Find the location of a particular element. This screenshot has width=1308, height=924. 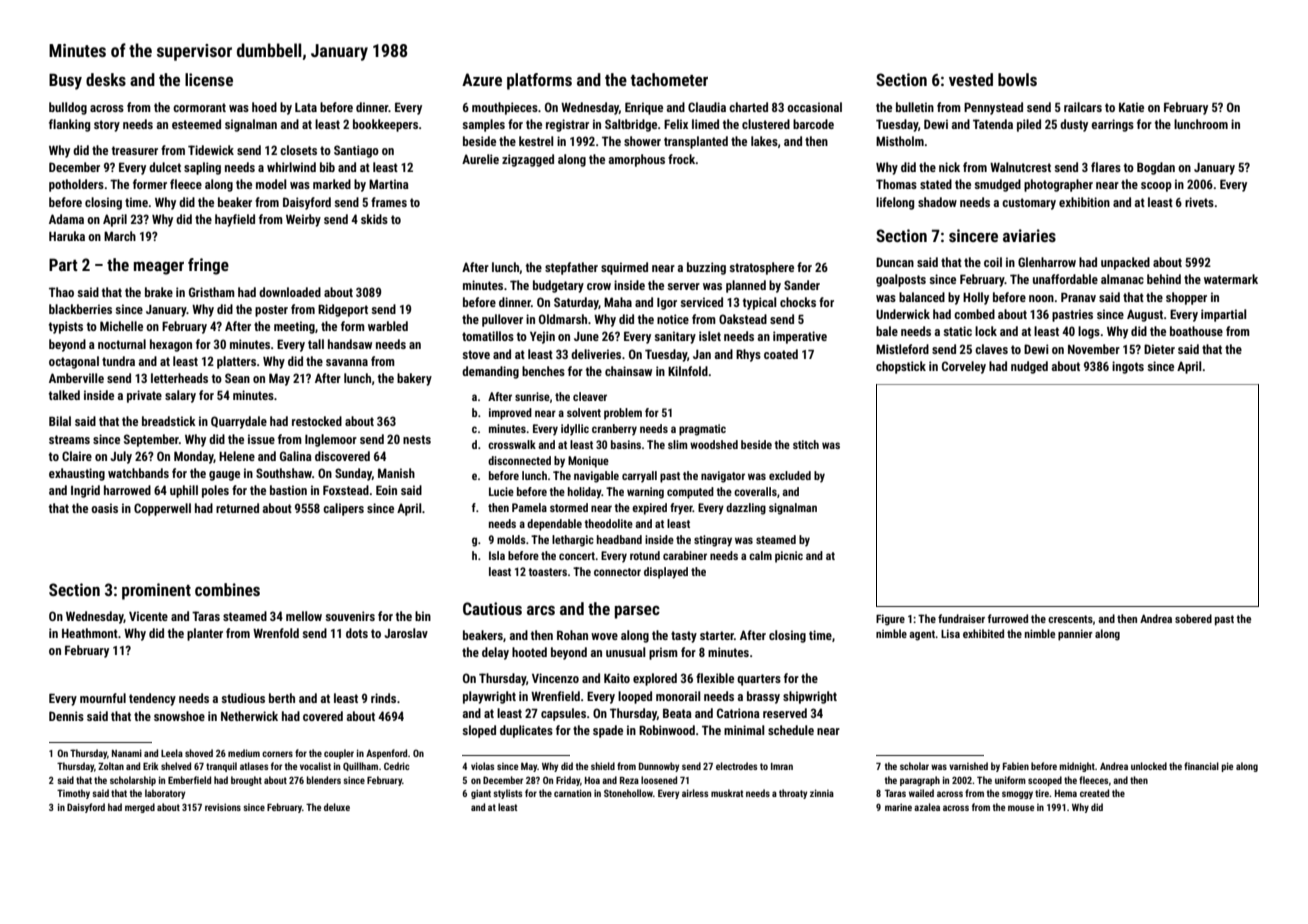

marine is located at coordinates (898, 807).
